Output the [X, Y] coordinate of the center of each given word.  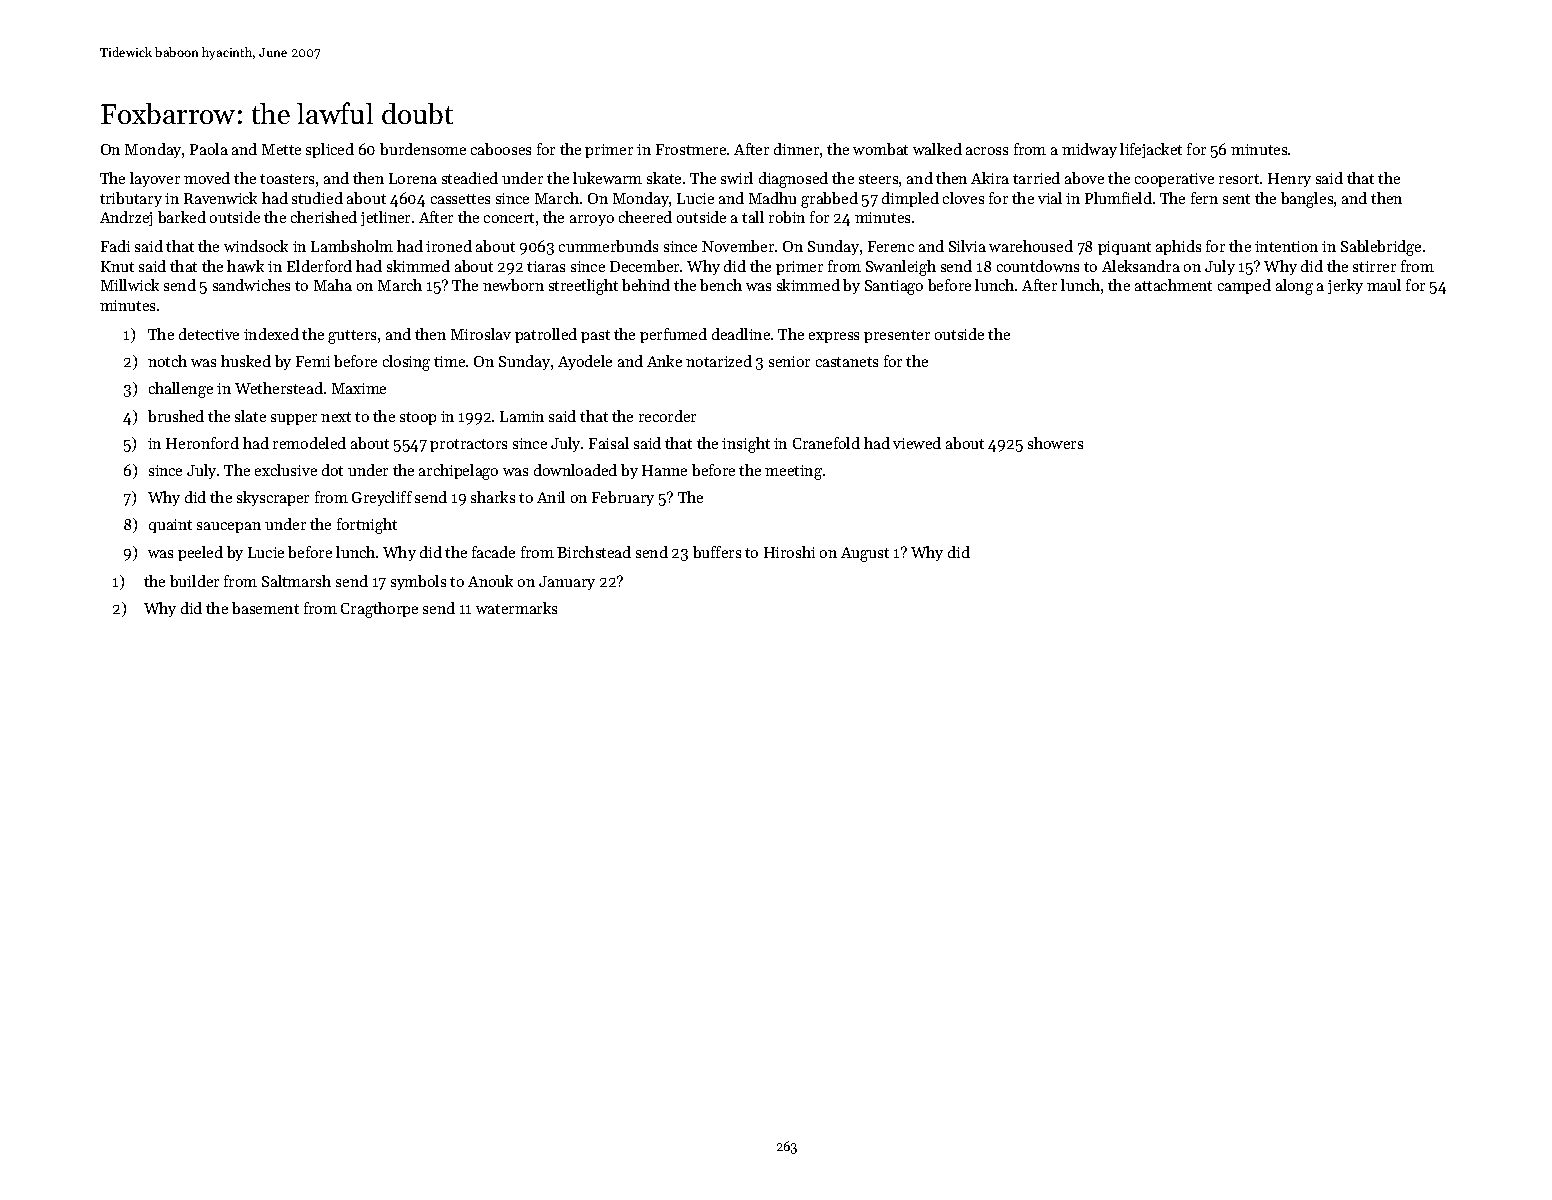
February [623, 498]
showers [1055, 443]
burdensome [423, 149]
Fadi [115, 246]
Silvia [967, 246]
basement [265, 608]
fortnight [367, 526]
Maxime [359, 388]
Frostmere [691, 149]
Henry [1289, 180]
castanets [847, 362]
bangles [1307, 200]
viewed [917, 443]
